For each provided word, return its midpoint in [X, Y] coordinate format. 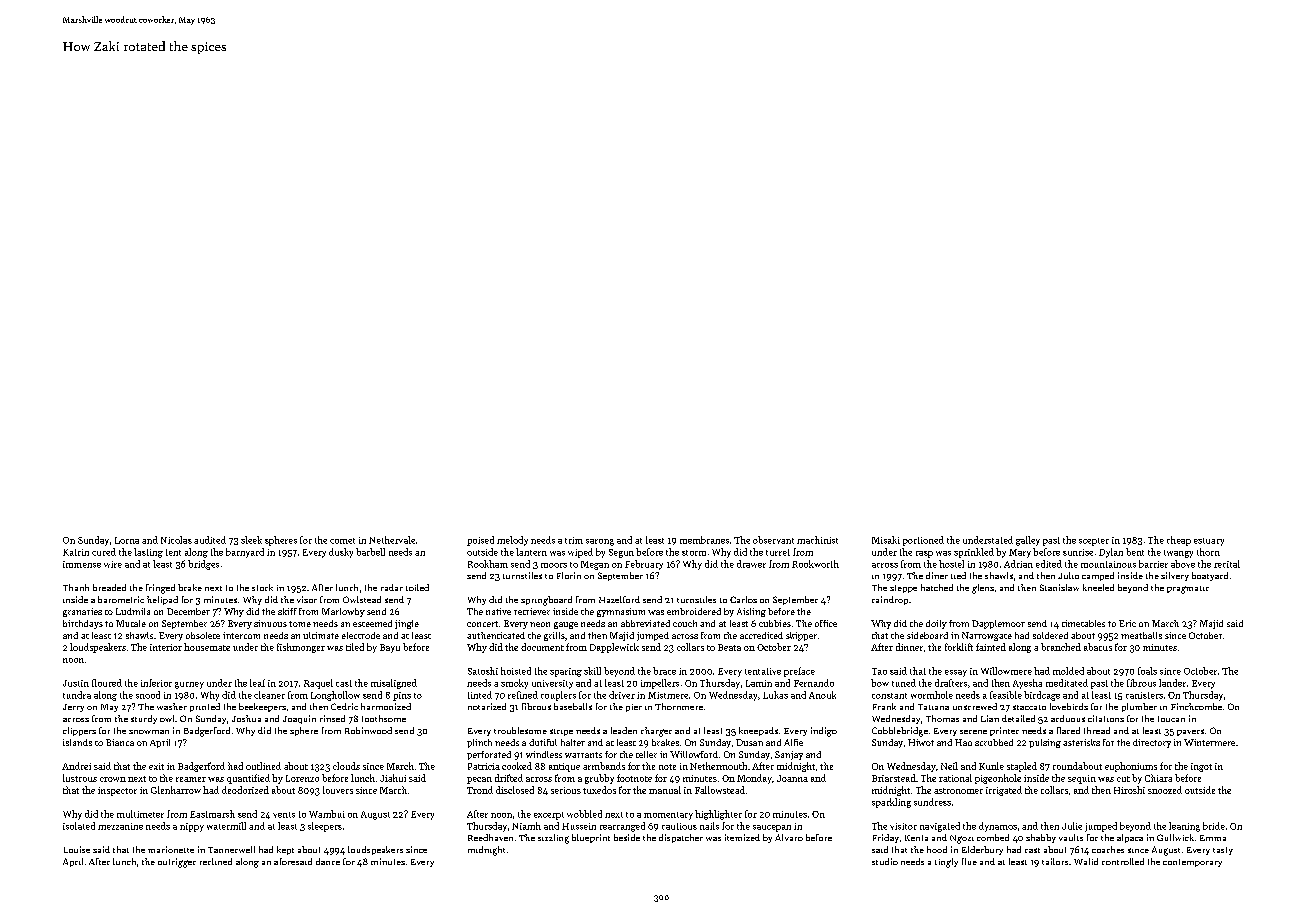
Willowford [694, 754]
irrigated [1004, 791]
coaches [1108, 849]
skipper [801, 636]
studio [885, 861]
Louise [77, 849]
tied [958, 575]
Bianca [120, 742]
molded [1068, 671]
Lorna [127, 540]
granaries [82, 612]
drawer [751, 564]
